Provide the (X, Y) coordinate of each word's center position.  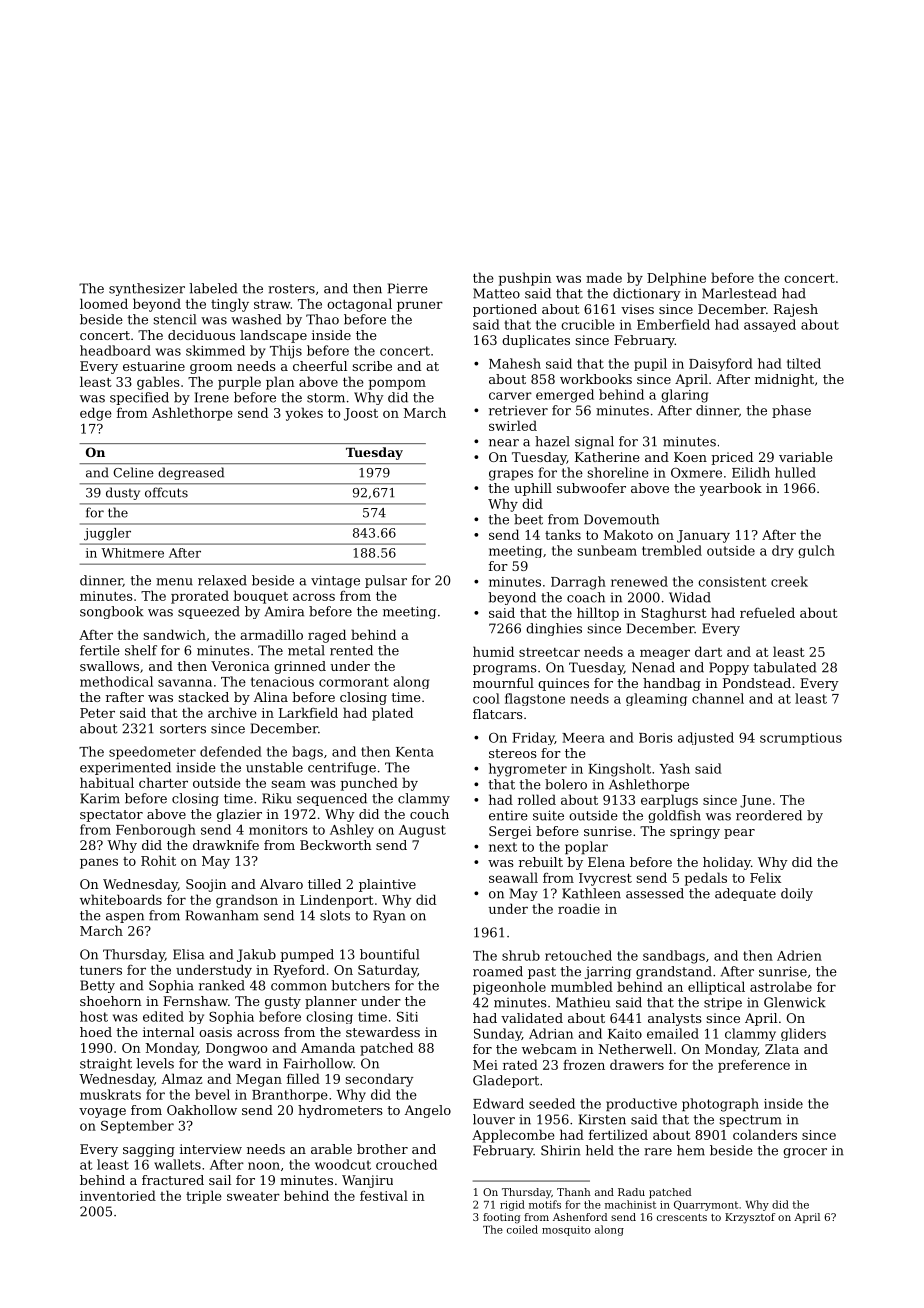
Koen (690, 457)
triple (204, 1197)
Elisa (188, 954)
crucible (588, 324)
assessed (655, 893)
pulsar (386, 581)
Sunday (498, 1034)
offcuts (166, 492)
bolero (566, 784)
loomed (104, 303)
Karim (100, 798)
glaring (684, 396)
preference (754, 1066)
